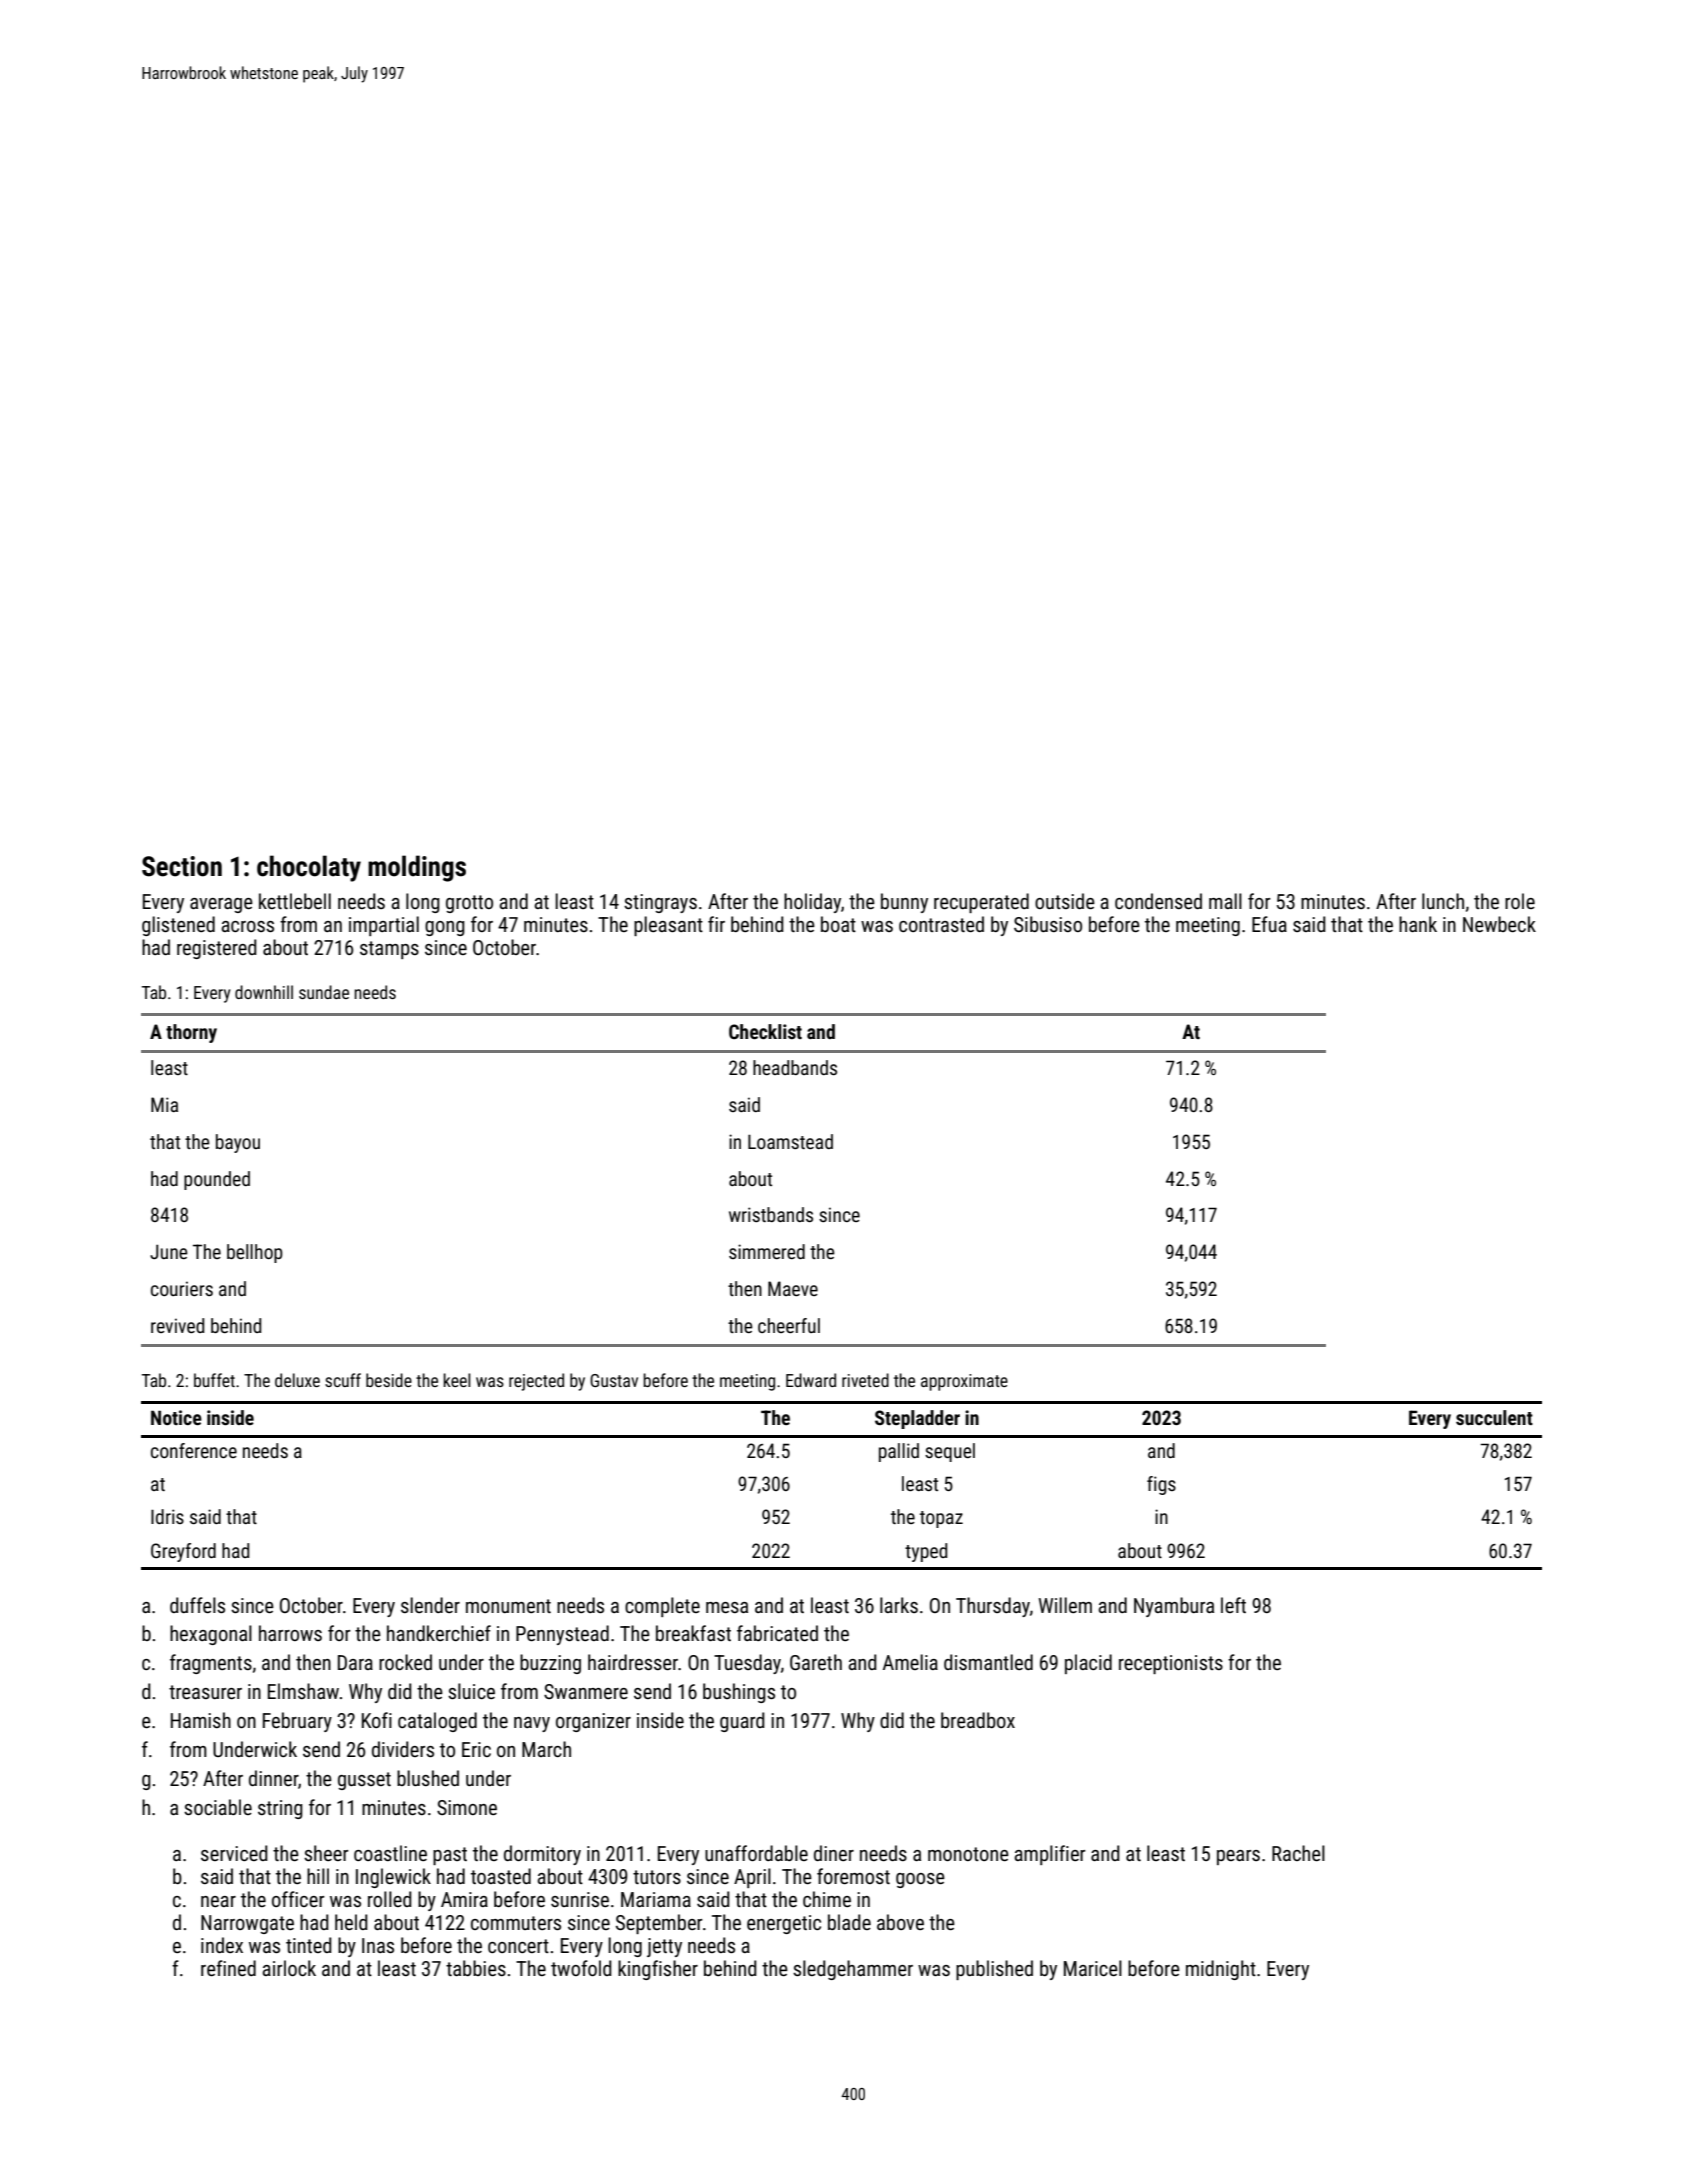  Describe the element at coordinates (182, 1288) in the screenshot. I see `couriers` at that location.
